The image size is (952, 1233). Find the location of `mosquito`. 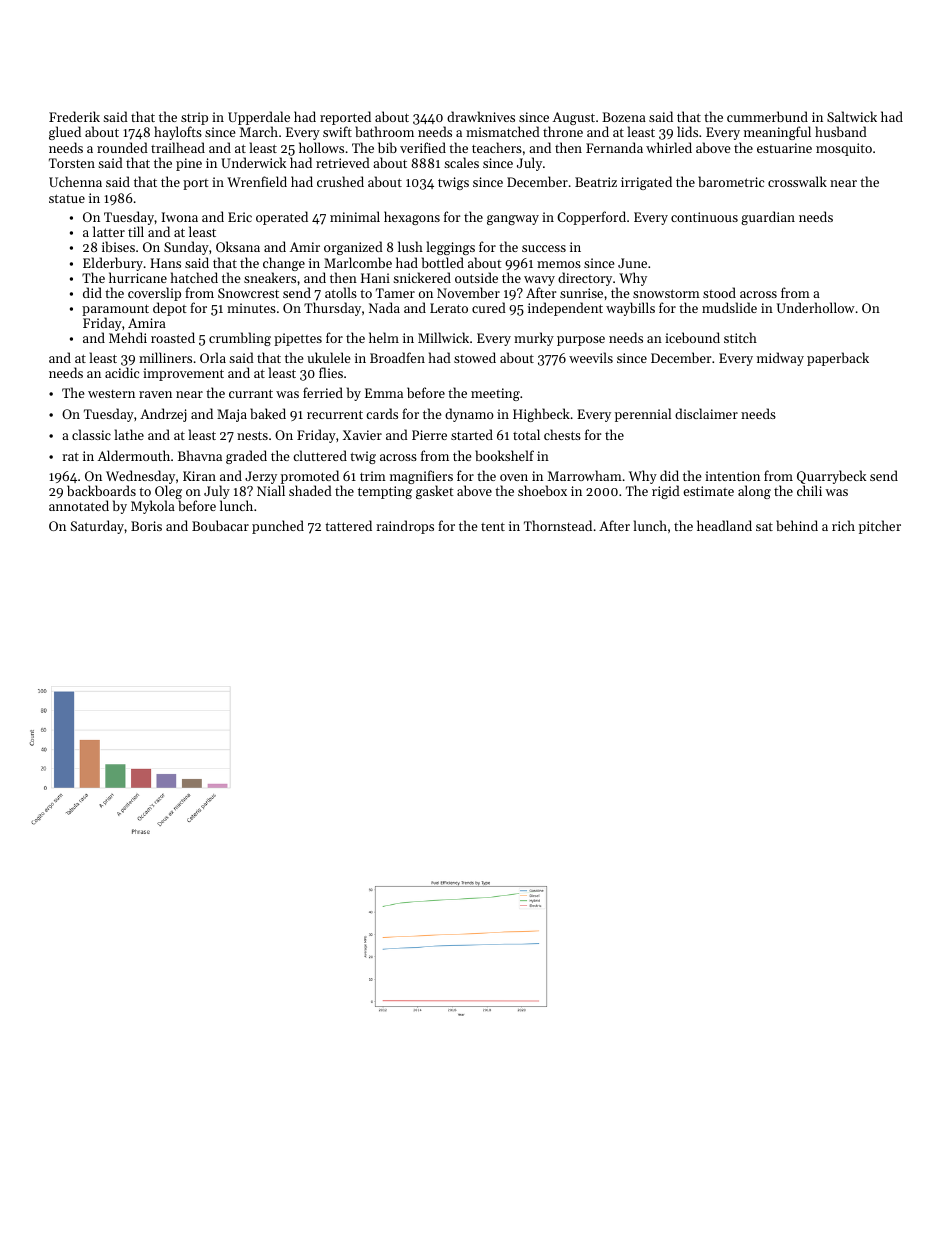

mosquito is located at coordinates (844, 149).
